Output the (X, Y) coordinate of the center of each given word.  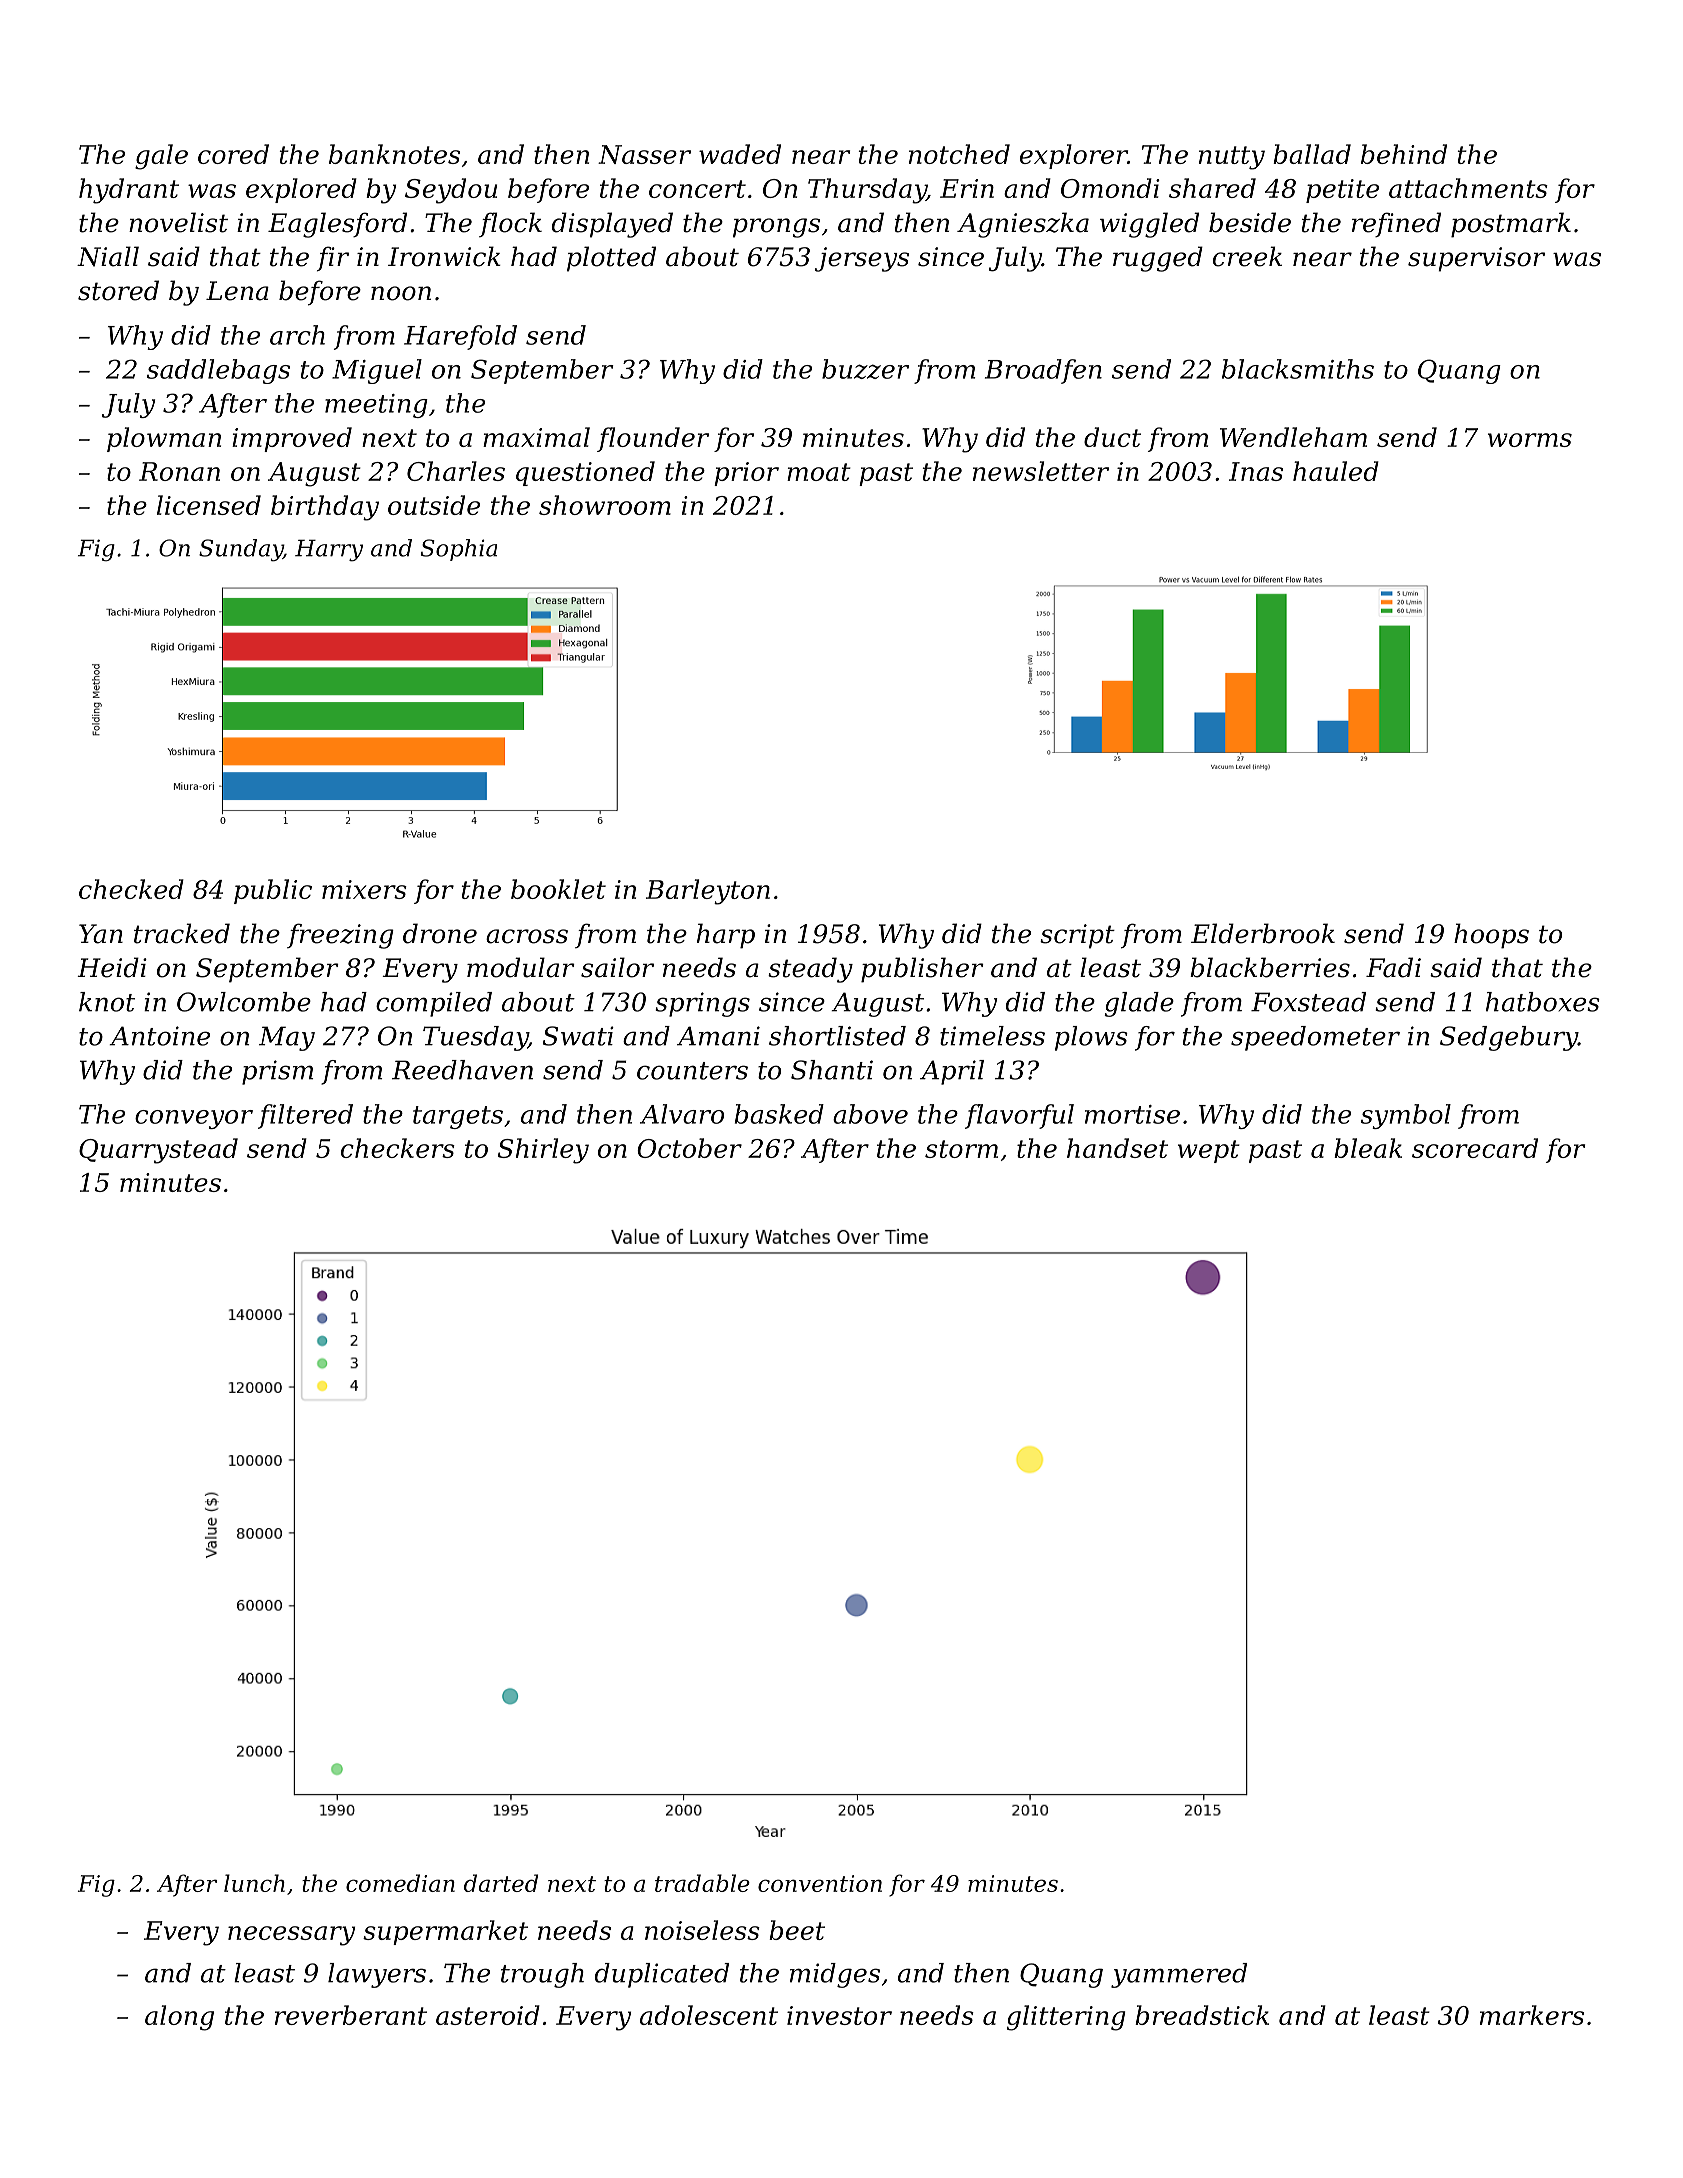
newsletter (1041, 471)
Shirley (543, 1151)
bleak (1368, 1148)
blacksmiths (1298, 369)
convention (820, 1883)
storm (961, 1149)
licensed (209, 505)
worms (1530, 440)
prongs (776, 228)
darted (501, 1883)
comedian (400, 1883)
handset (1117, 1148)
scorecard (1475, 1148)
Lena (237, 291)
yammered (1179, 1975)
